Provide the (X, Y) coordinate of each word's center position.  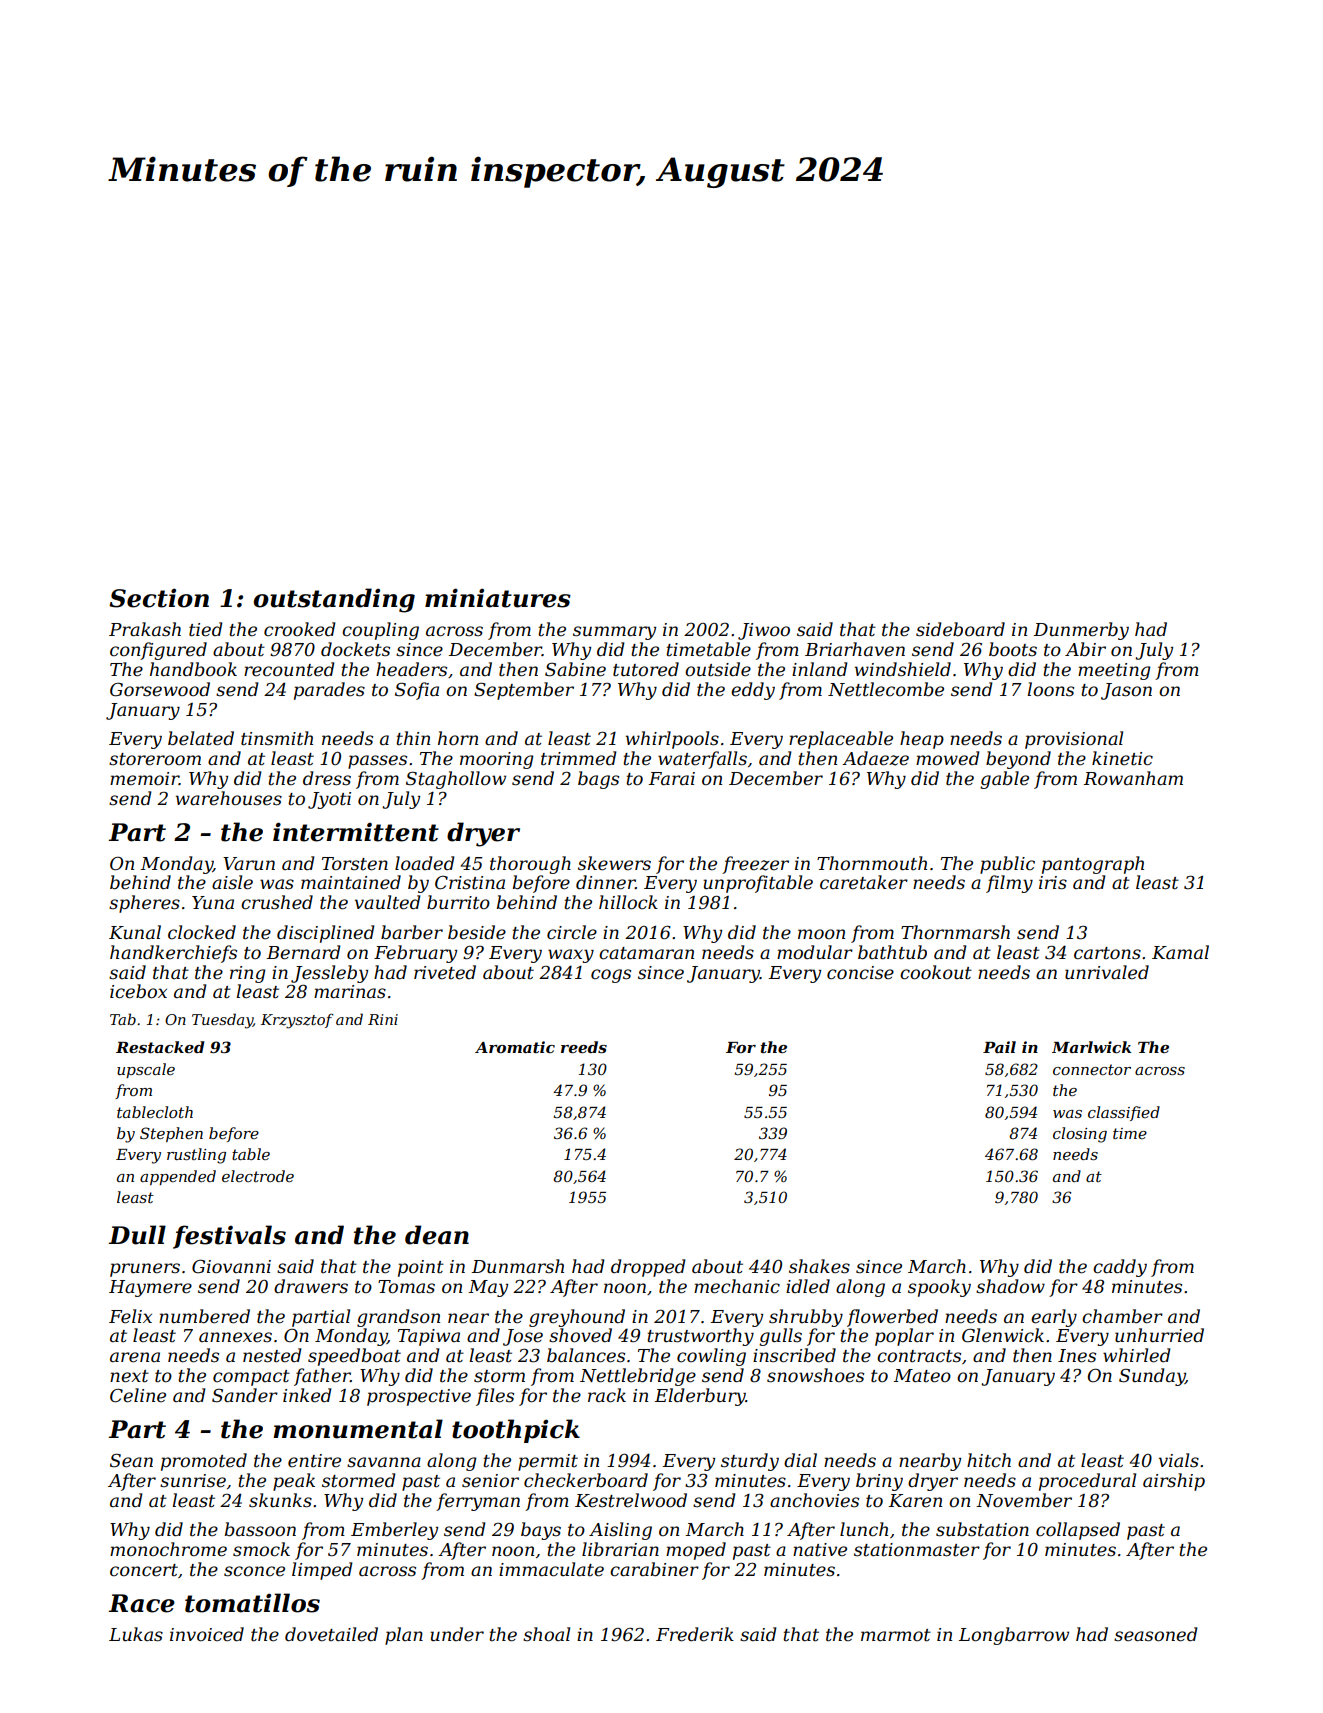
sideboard (960, 629)
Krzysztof (297, 1021)
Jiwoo (764, 631)
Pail (999, 1047)
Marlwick (1091, 1047)
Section (159, 598)
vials (1179, 1460)
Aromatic (515, 1047)
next (129, 1376)
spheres (144, 904)
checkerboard (586, 1480)
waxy (571, 956)
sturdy (750, 1462)
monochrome (168, 1549)
